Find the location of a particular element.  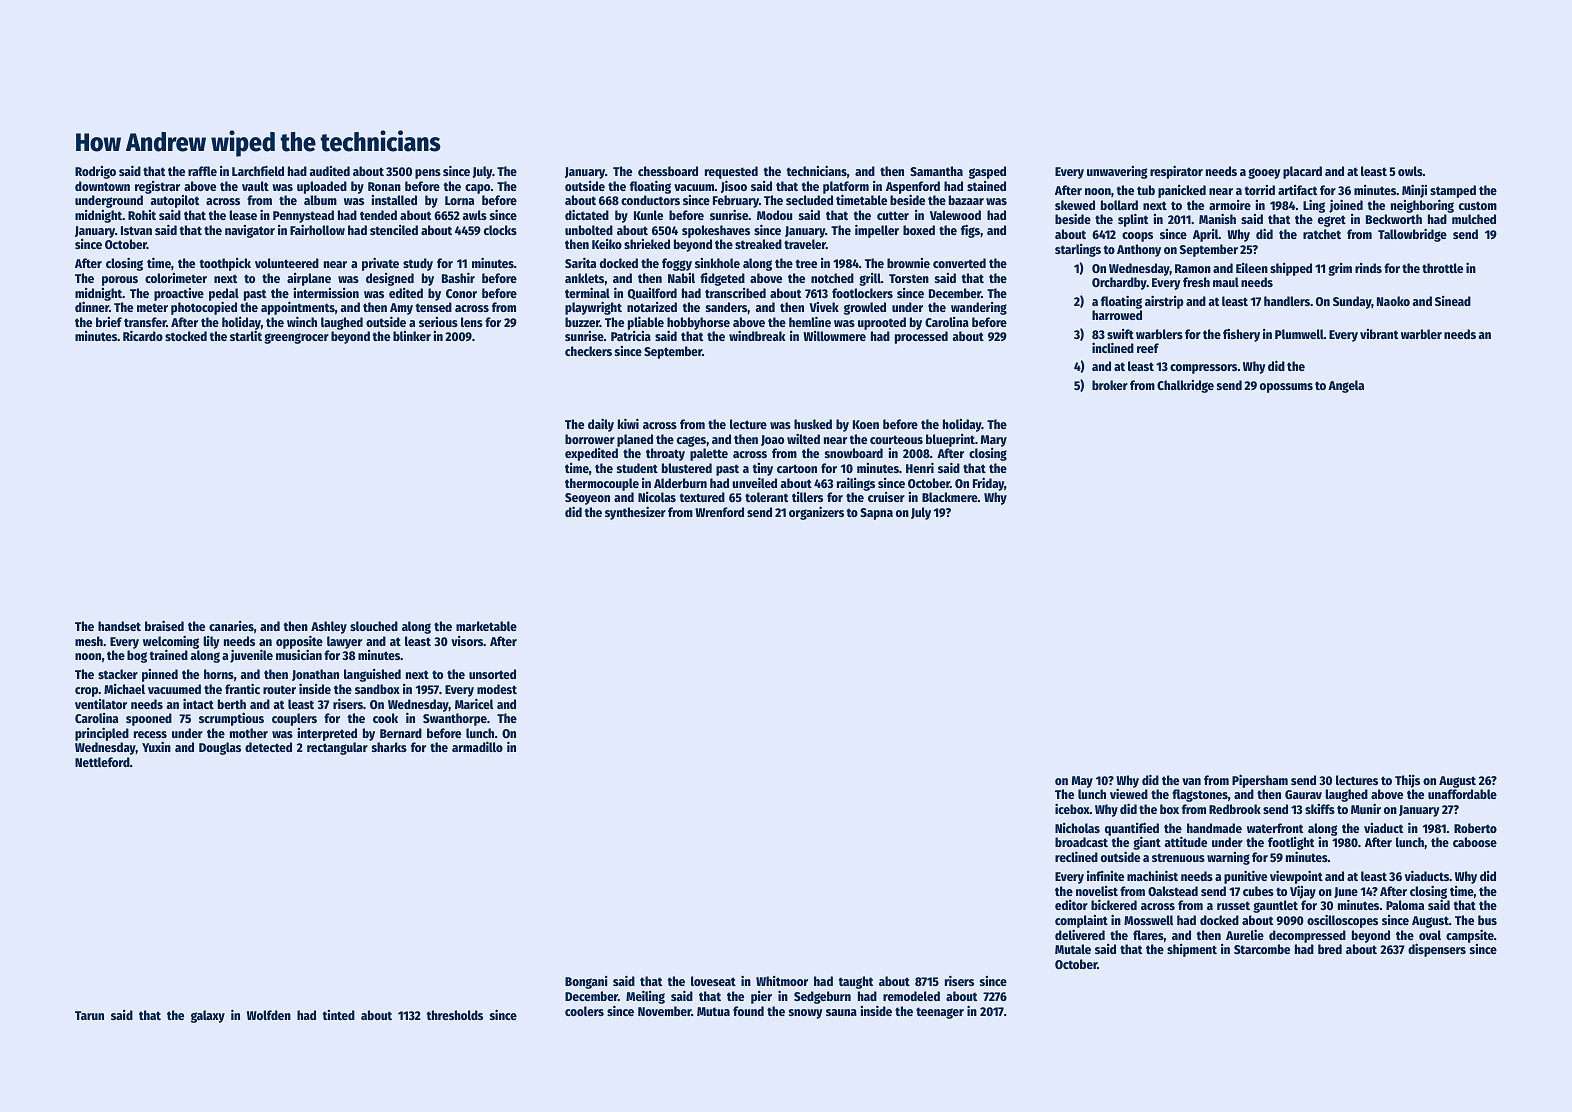

shipped is located at coordinates (1291, 269).
